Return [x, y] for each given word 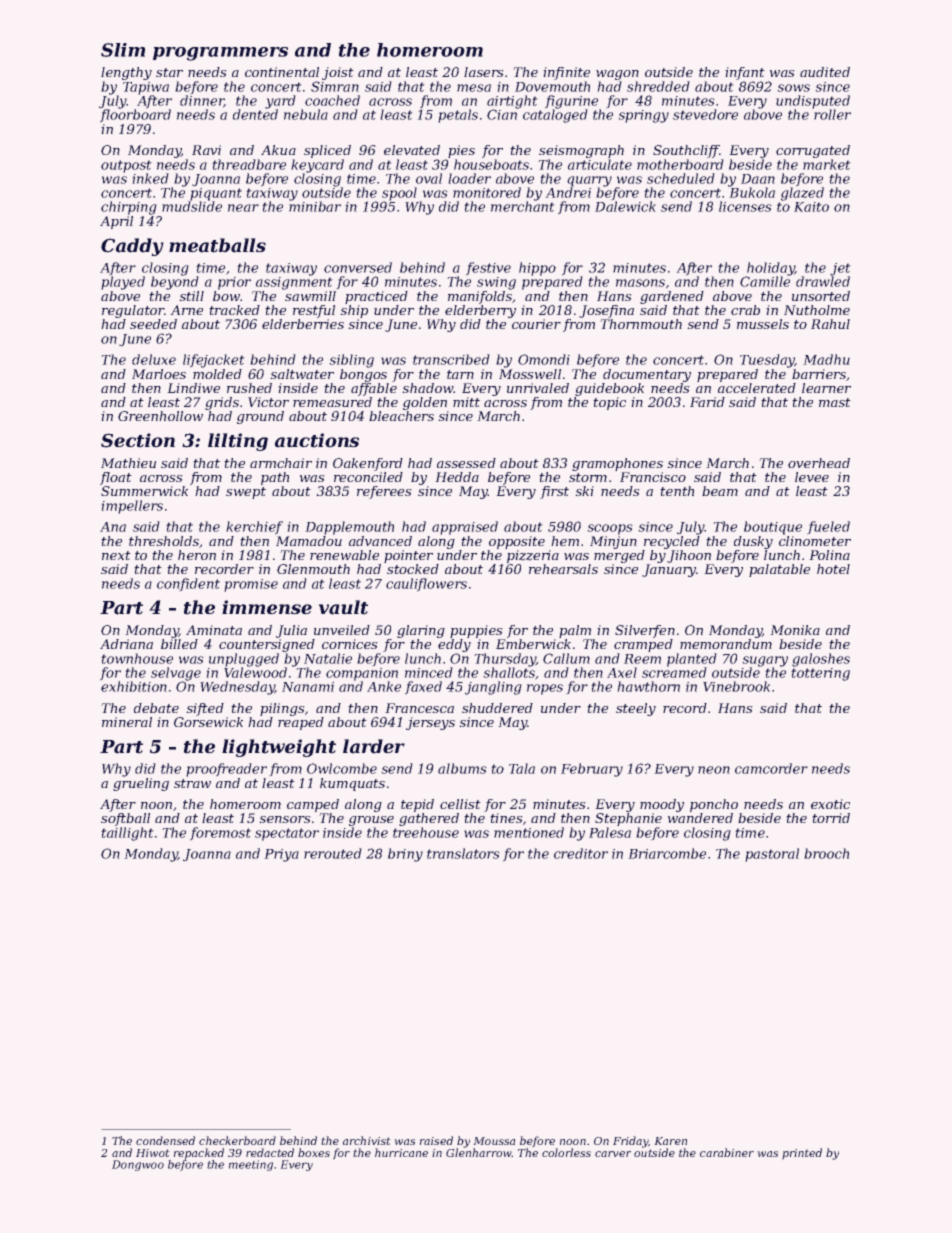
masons [640, 283]
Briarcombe [667, 853]
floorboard [135, 116]
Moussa [494, 1141]
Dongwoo [138, 1165]
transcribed [451, 359]
